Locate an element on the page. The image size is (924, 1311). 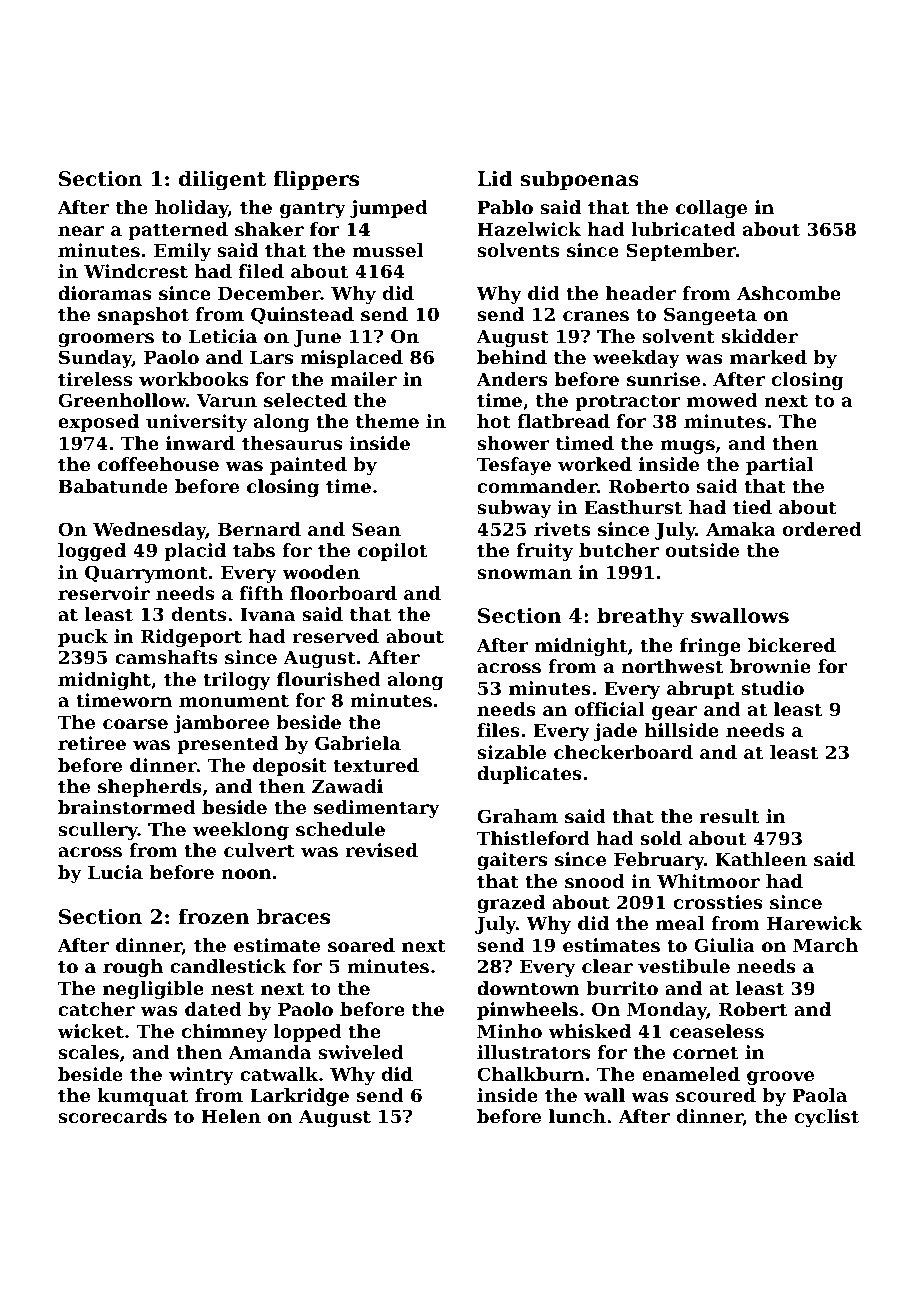
near is located at coordinates (81, 231).
